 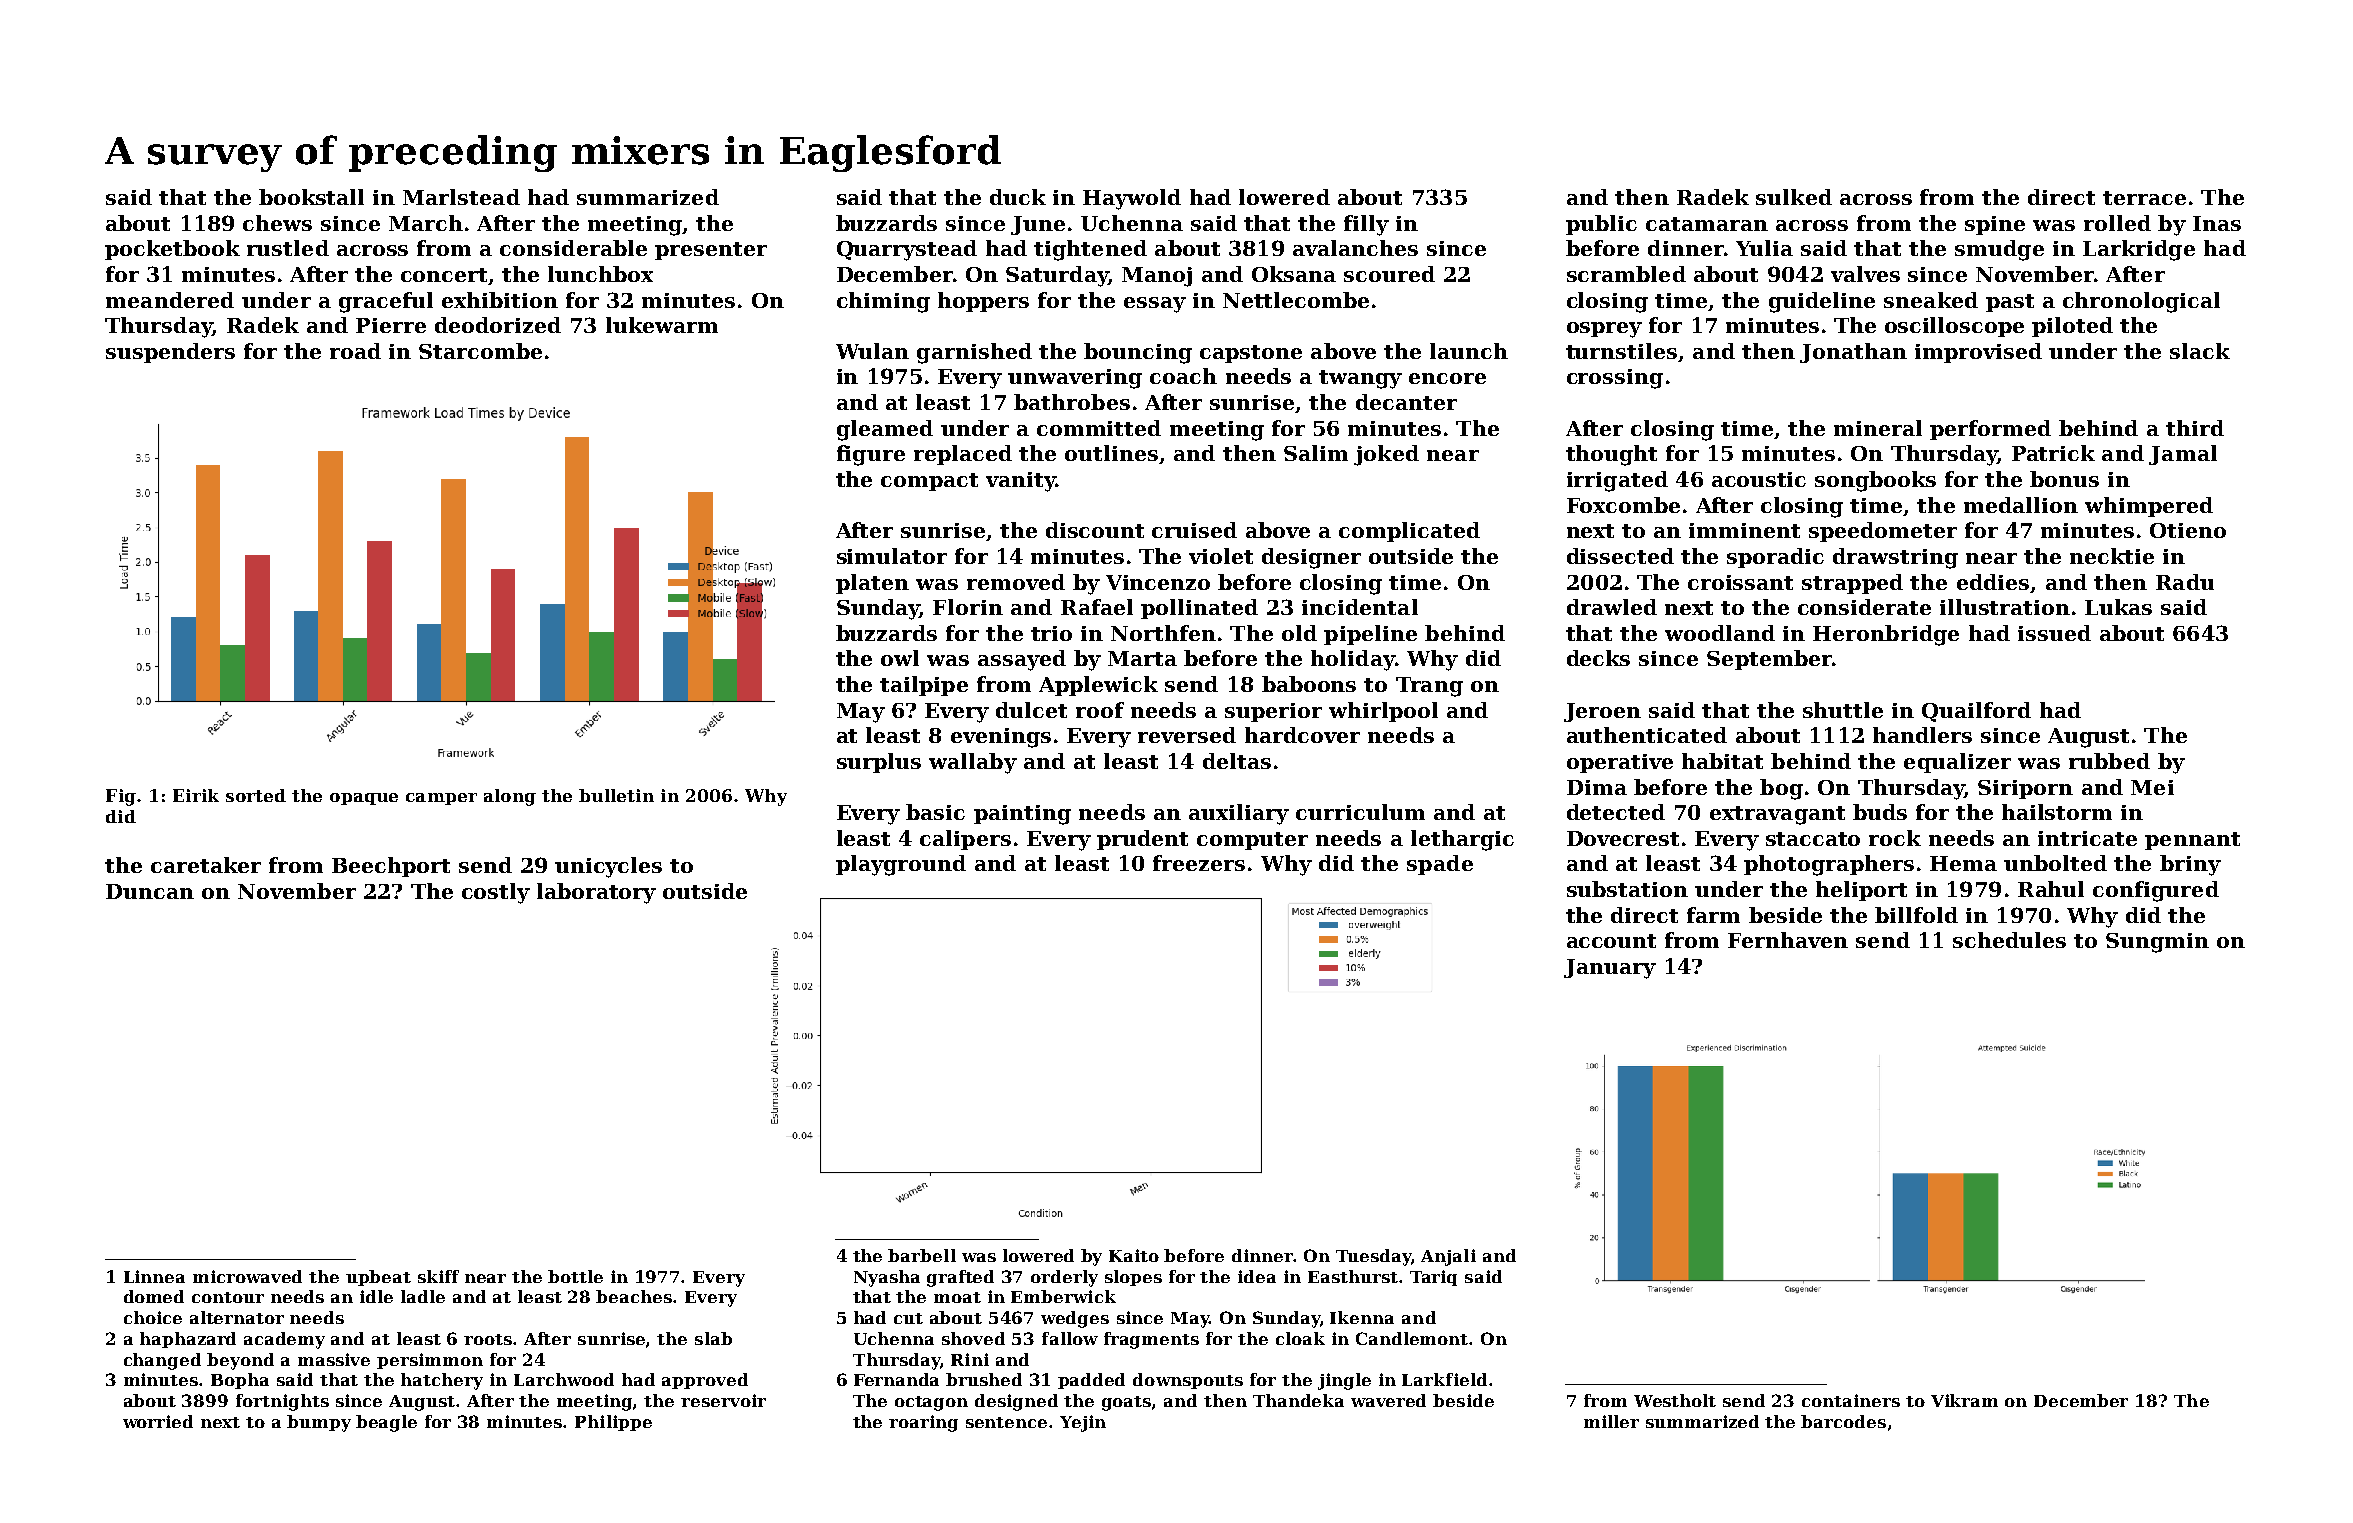 I want to click on Applewick, so click(x=1098, y=686).
